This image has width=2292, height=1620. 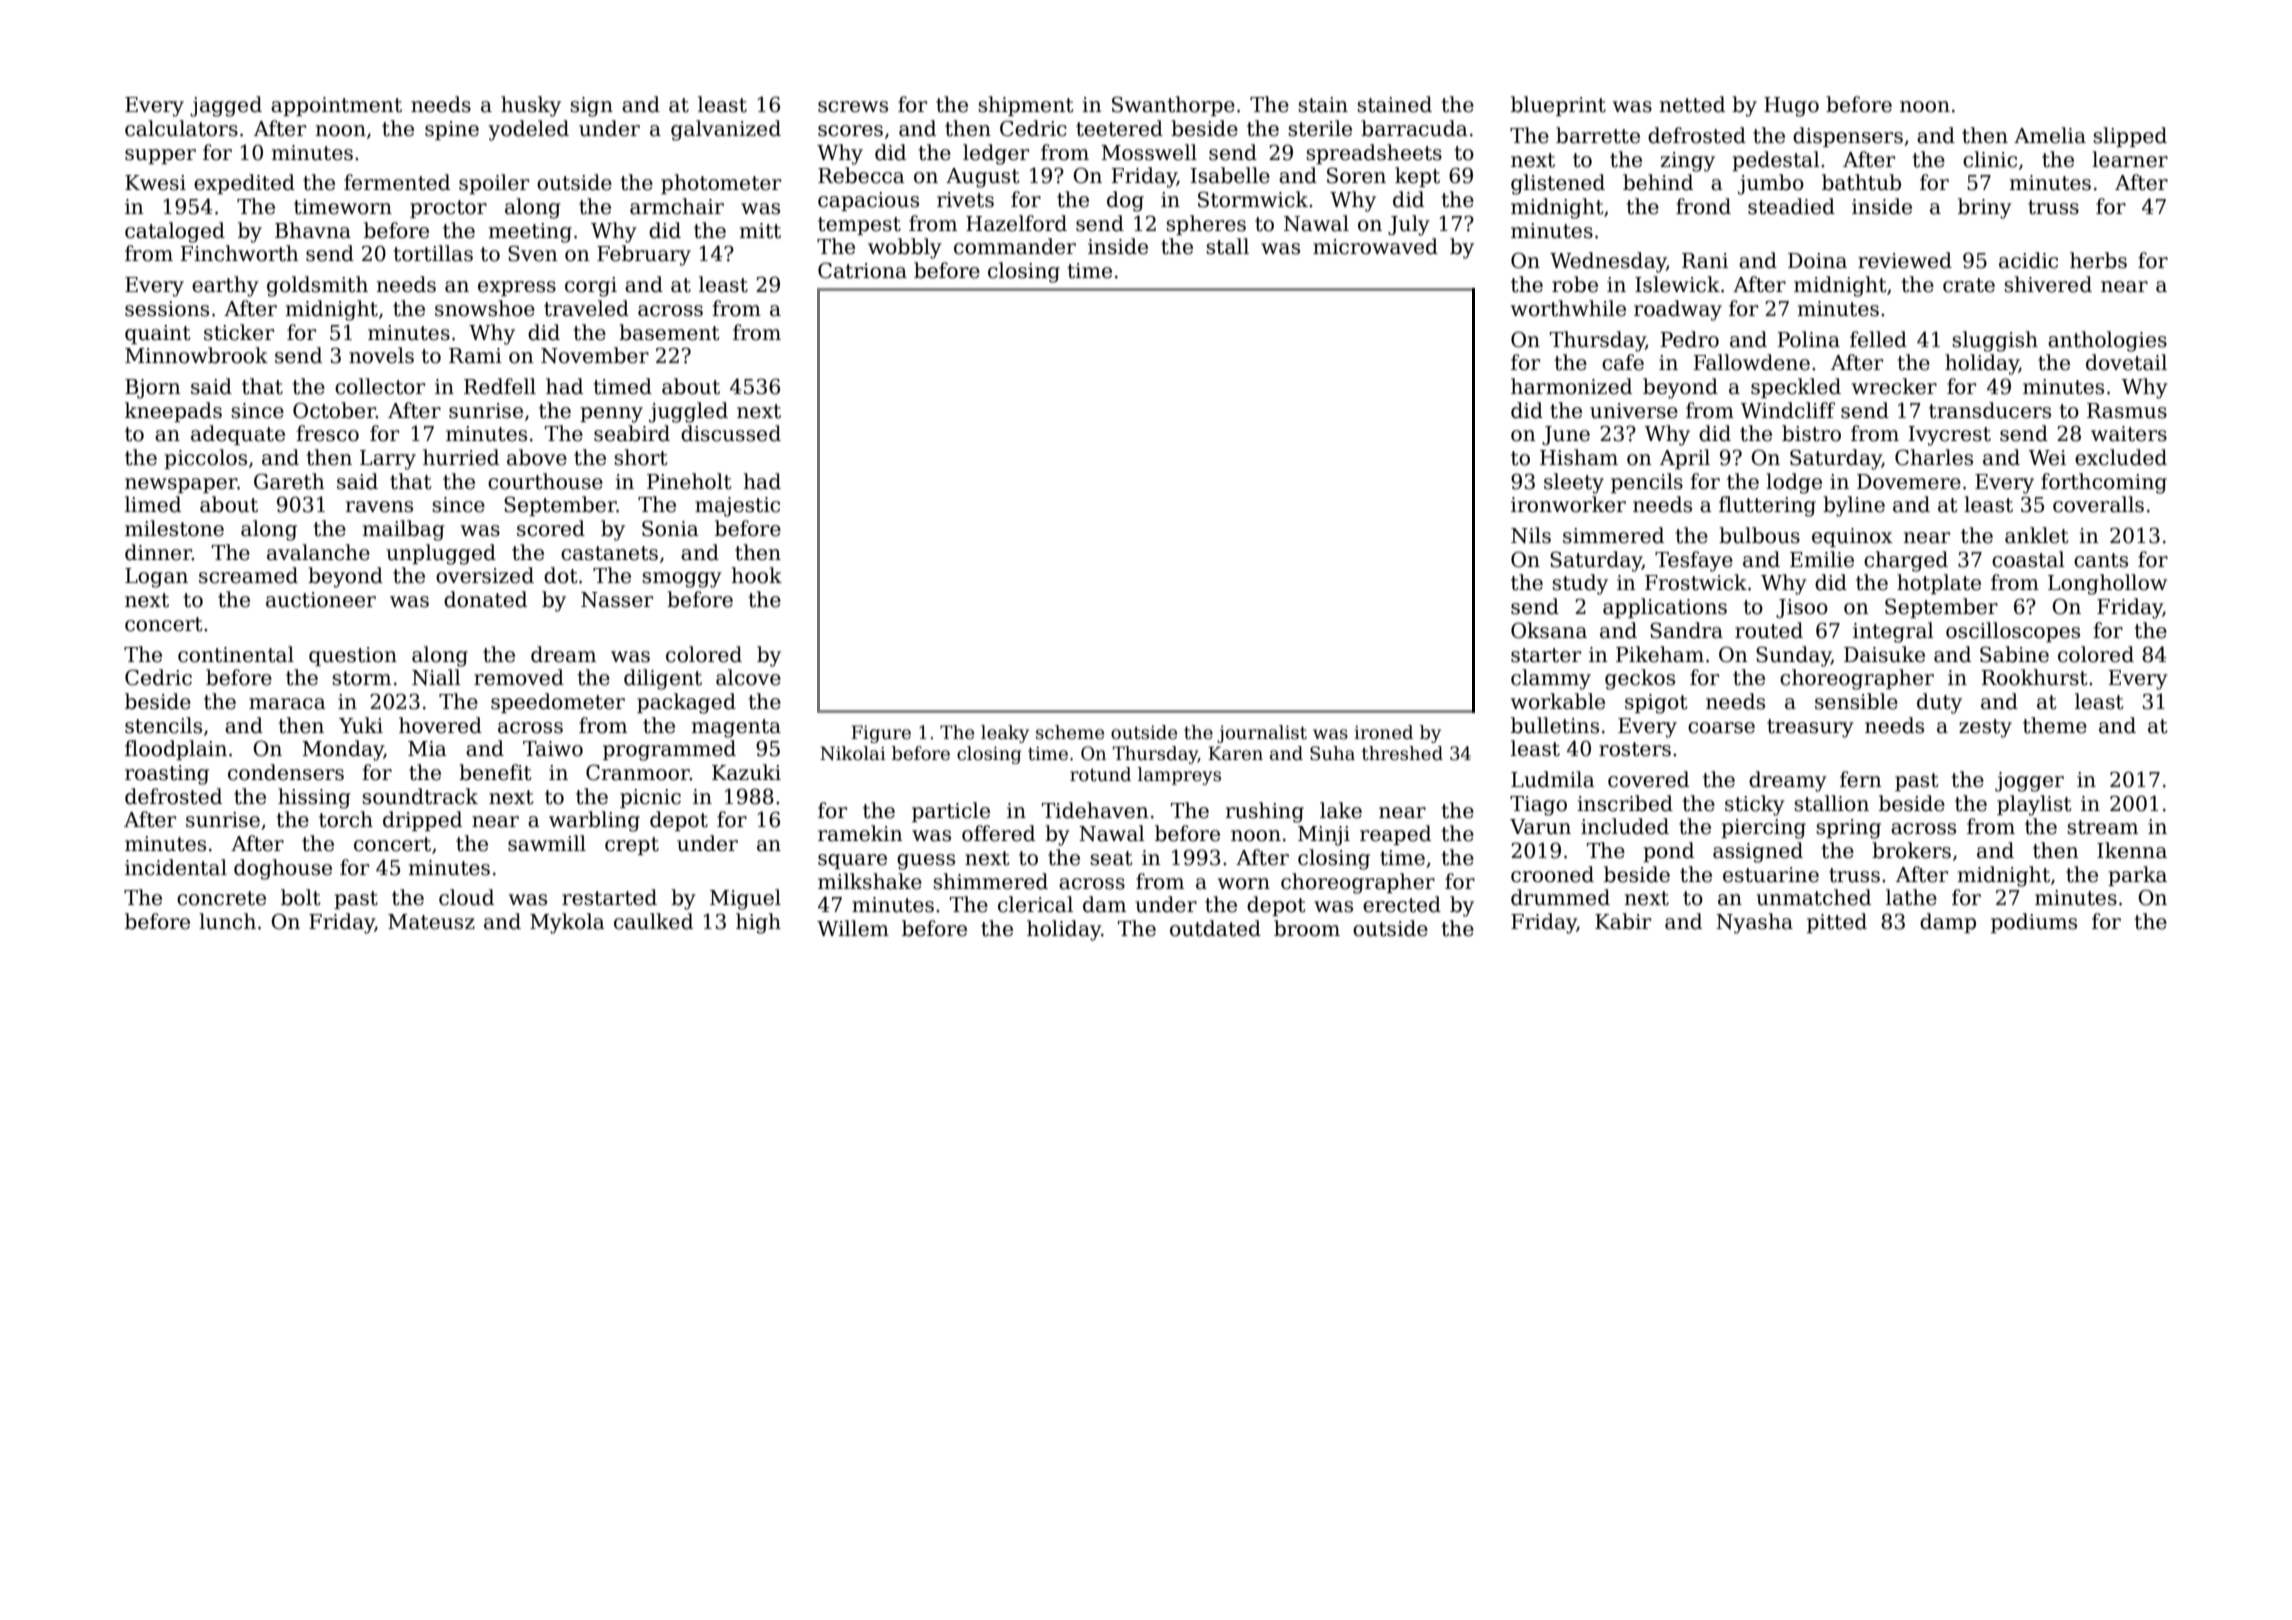 What do you see at coordinates (226, 106) in the image?
I see `jagged` at bounding box center [226, 106].
